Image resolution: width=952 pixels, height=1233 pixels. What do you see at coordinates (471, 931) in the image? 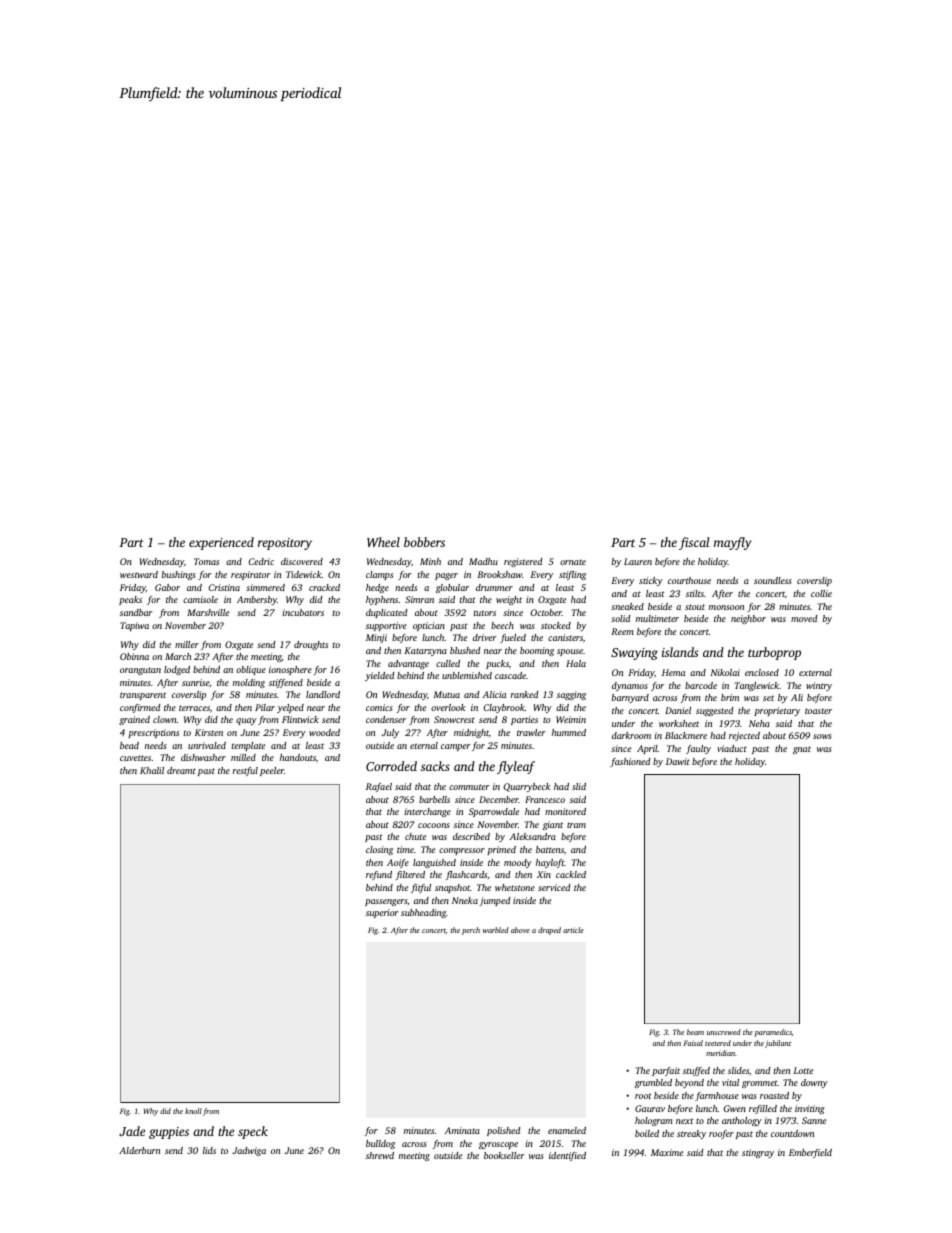
I see `perch` at bounding box center [471, 931].
